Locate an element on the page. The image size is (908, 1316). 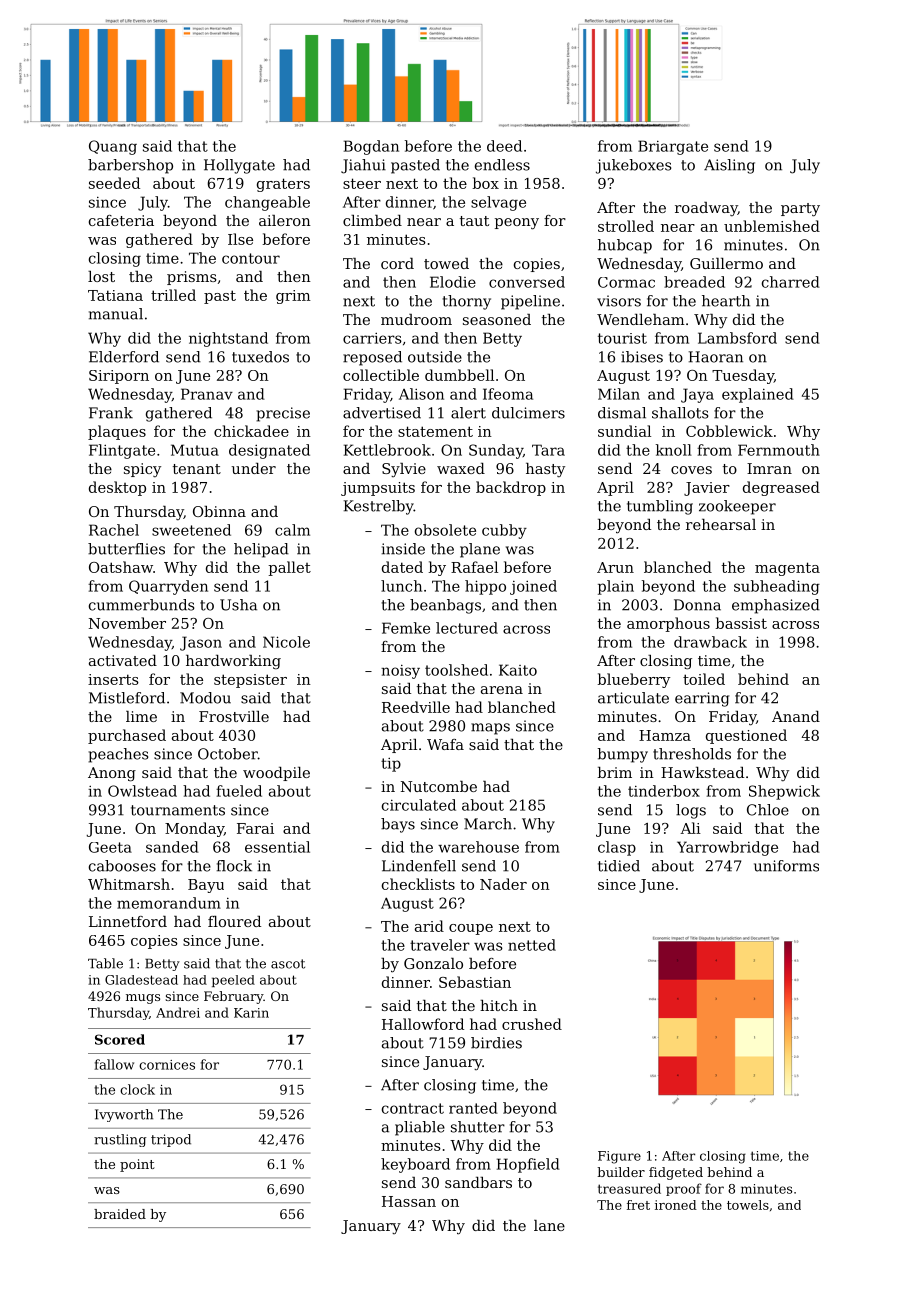
Hollygate is located at coordinates (239, 166).
